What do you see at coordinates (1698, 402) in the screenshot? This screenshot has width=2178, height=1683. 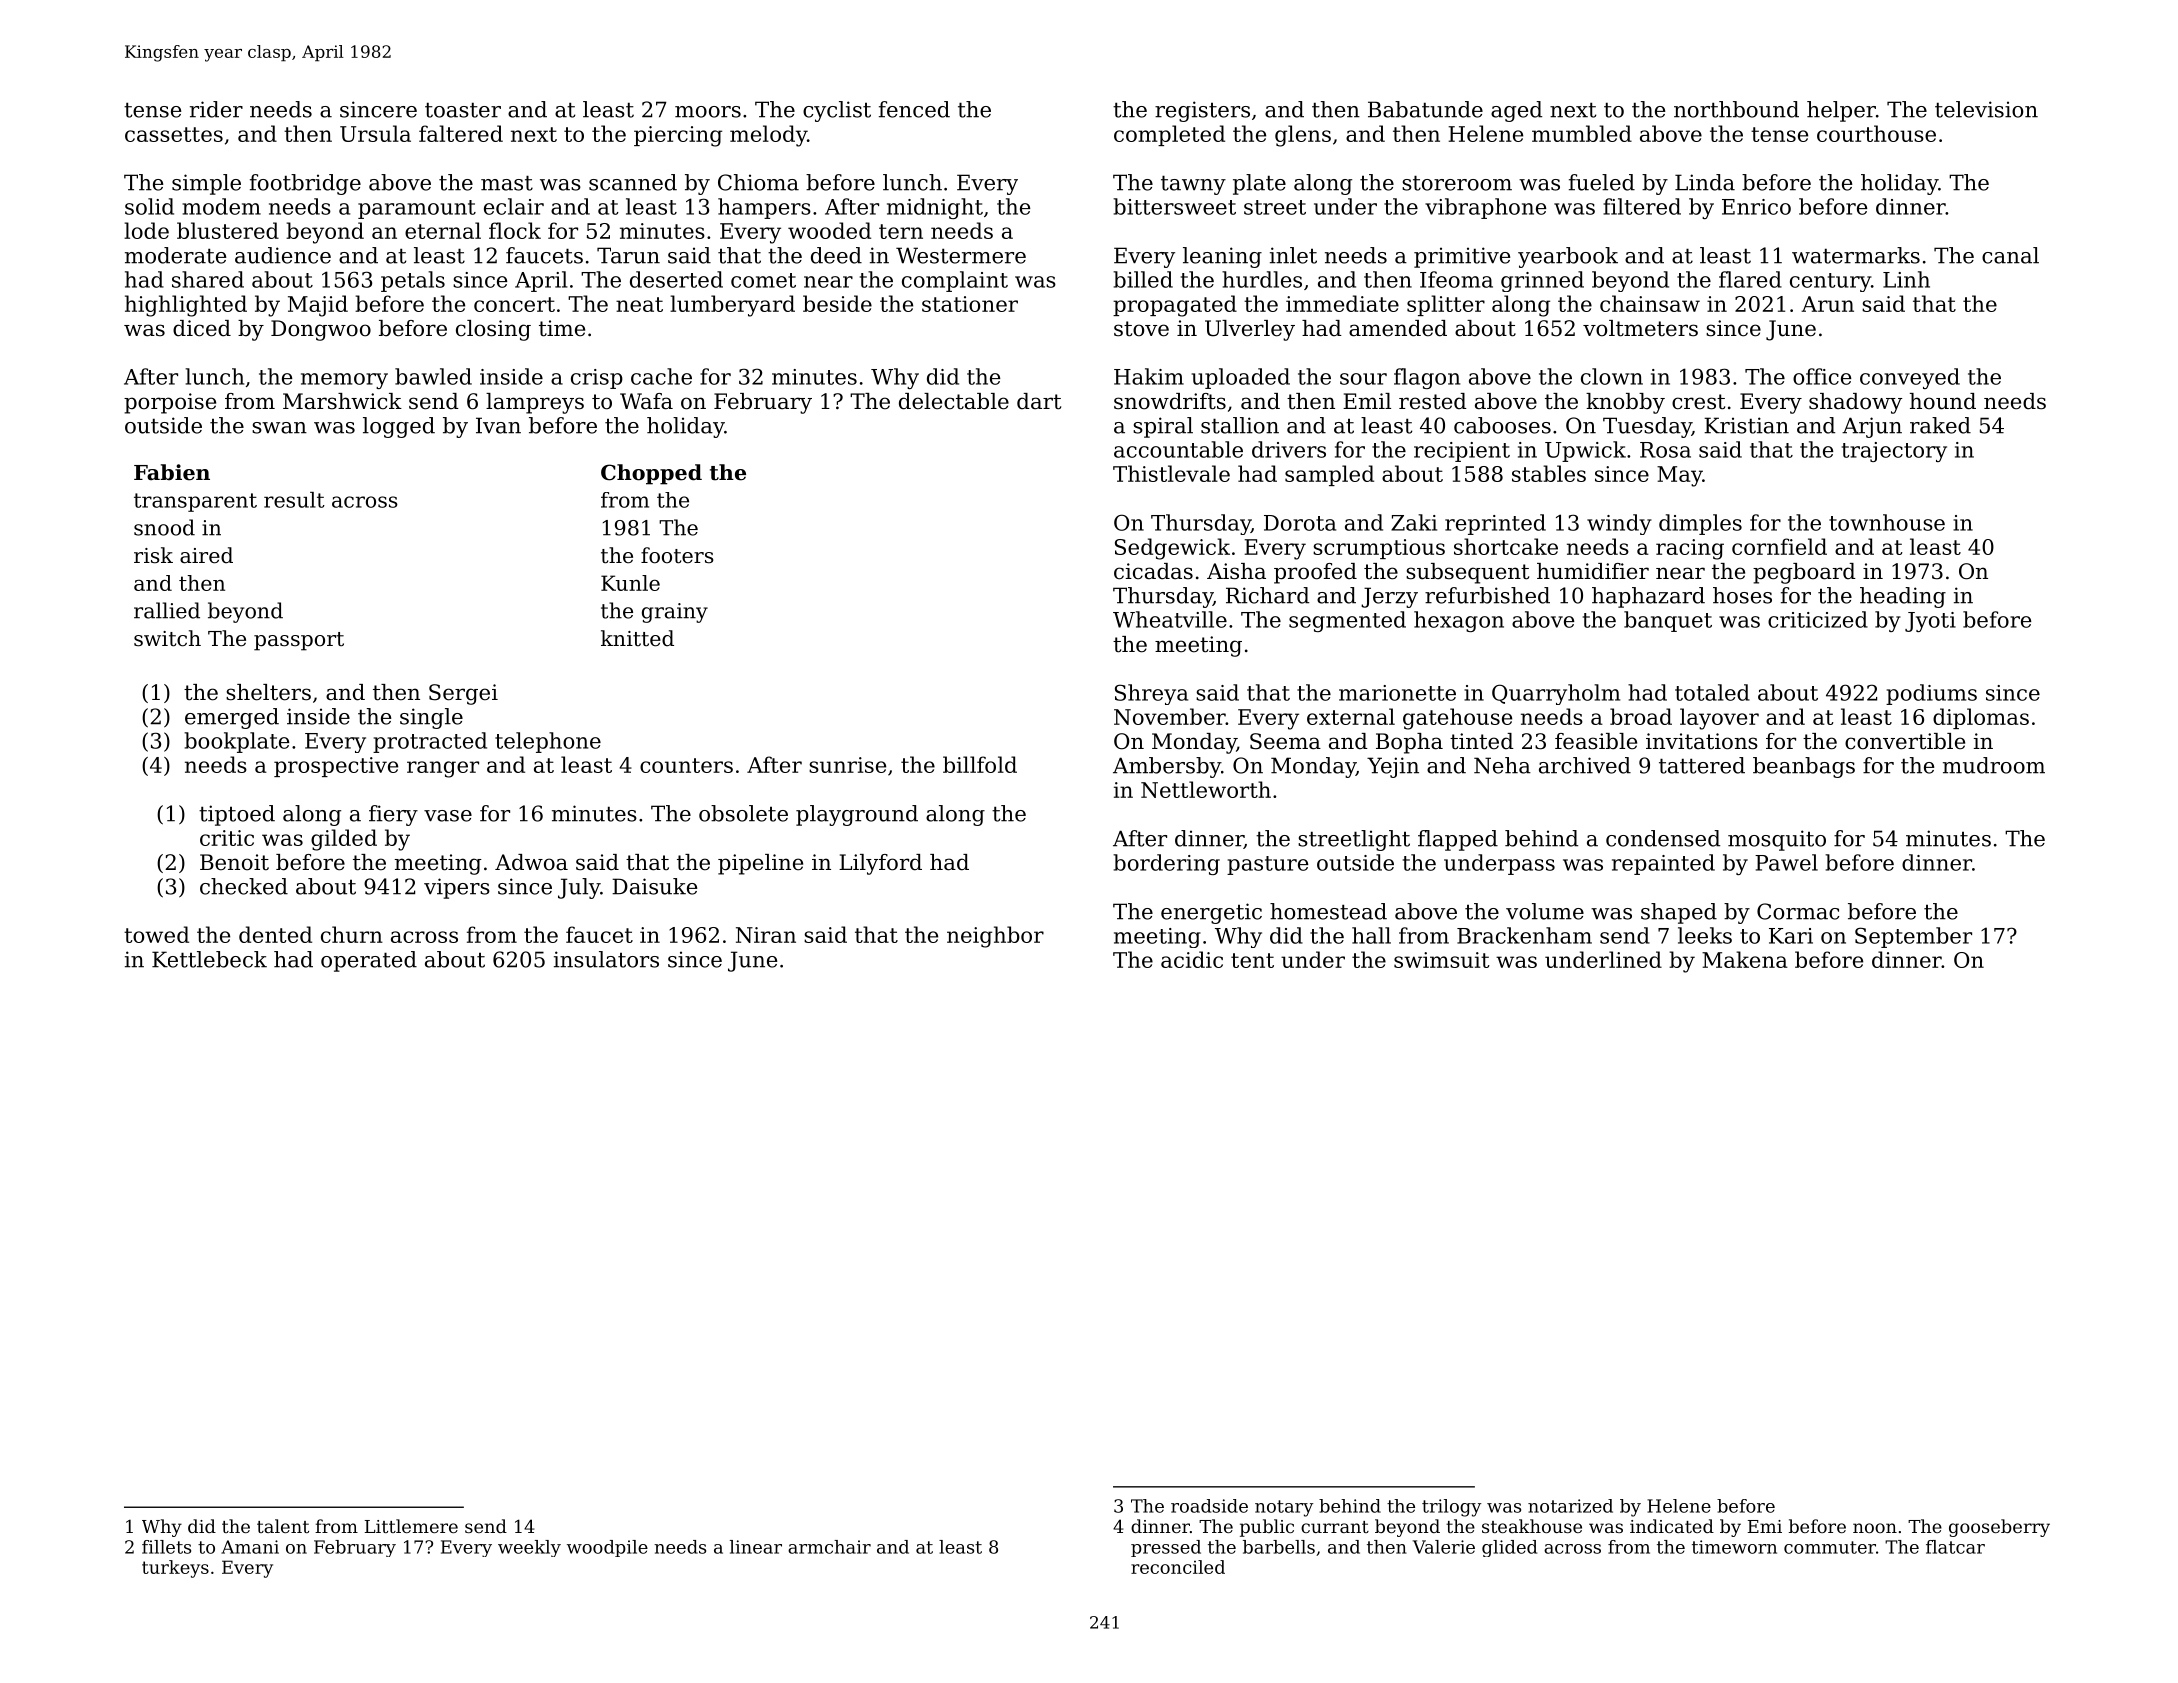 I see `crest` at bounding box center [1698, 402].
